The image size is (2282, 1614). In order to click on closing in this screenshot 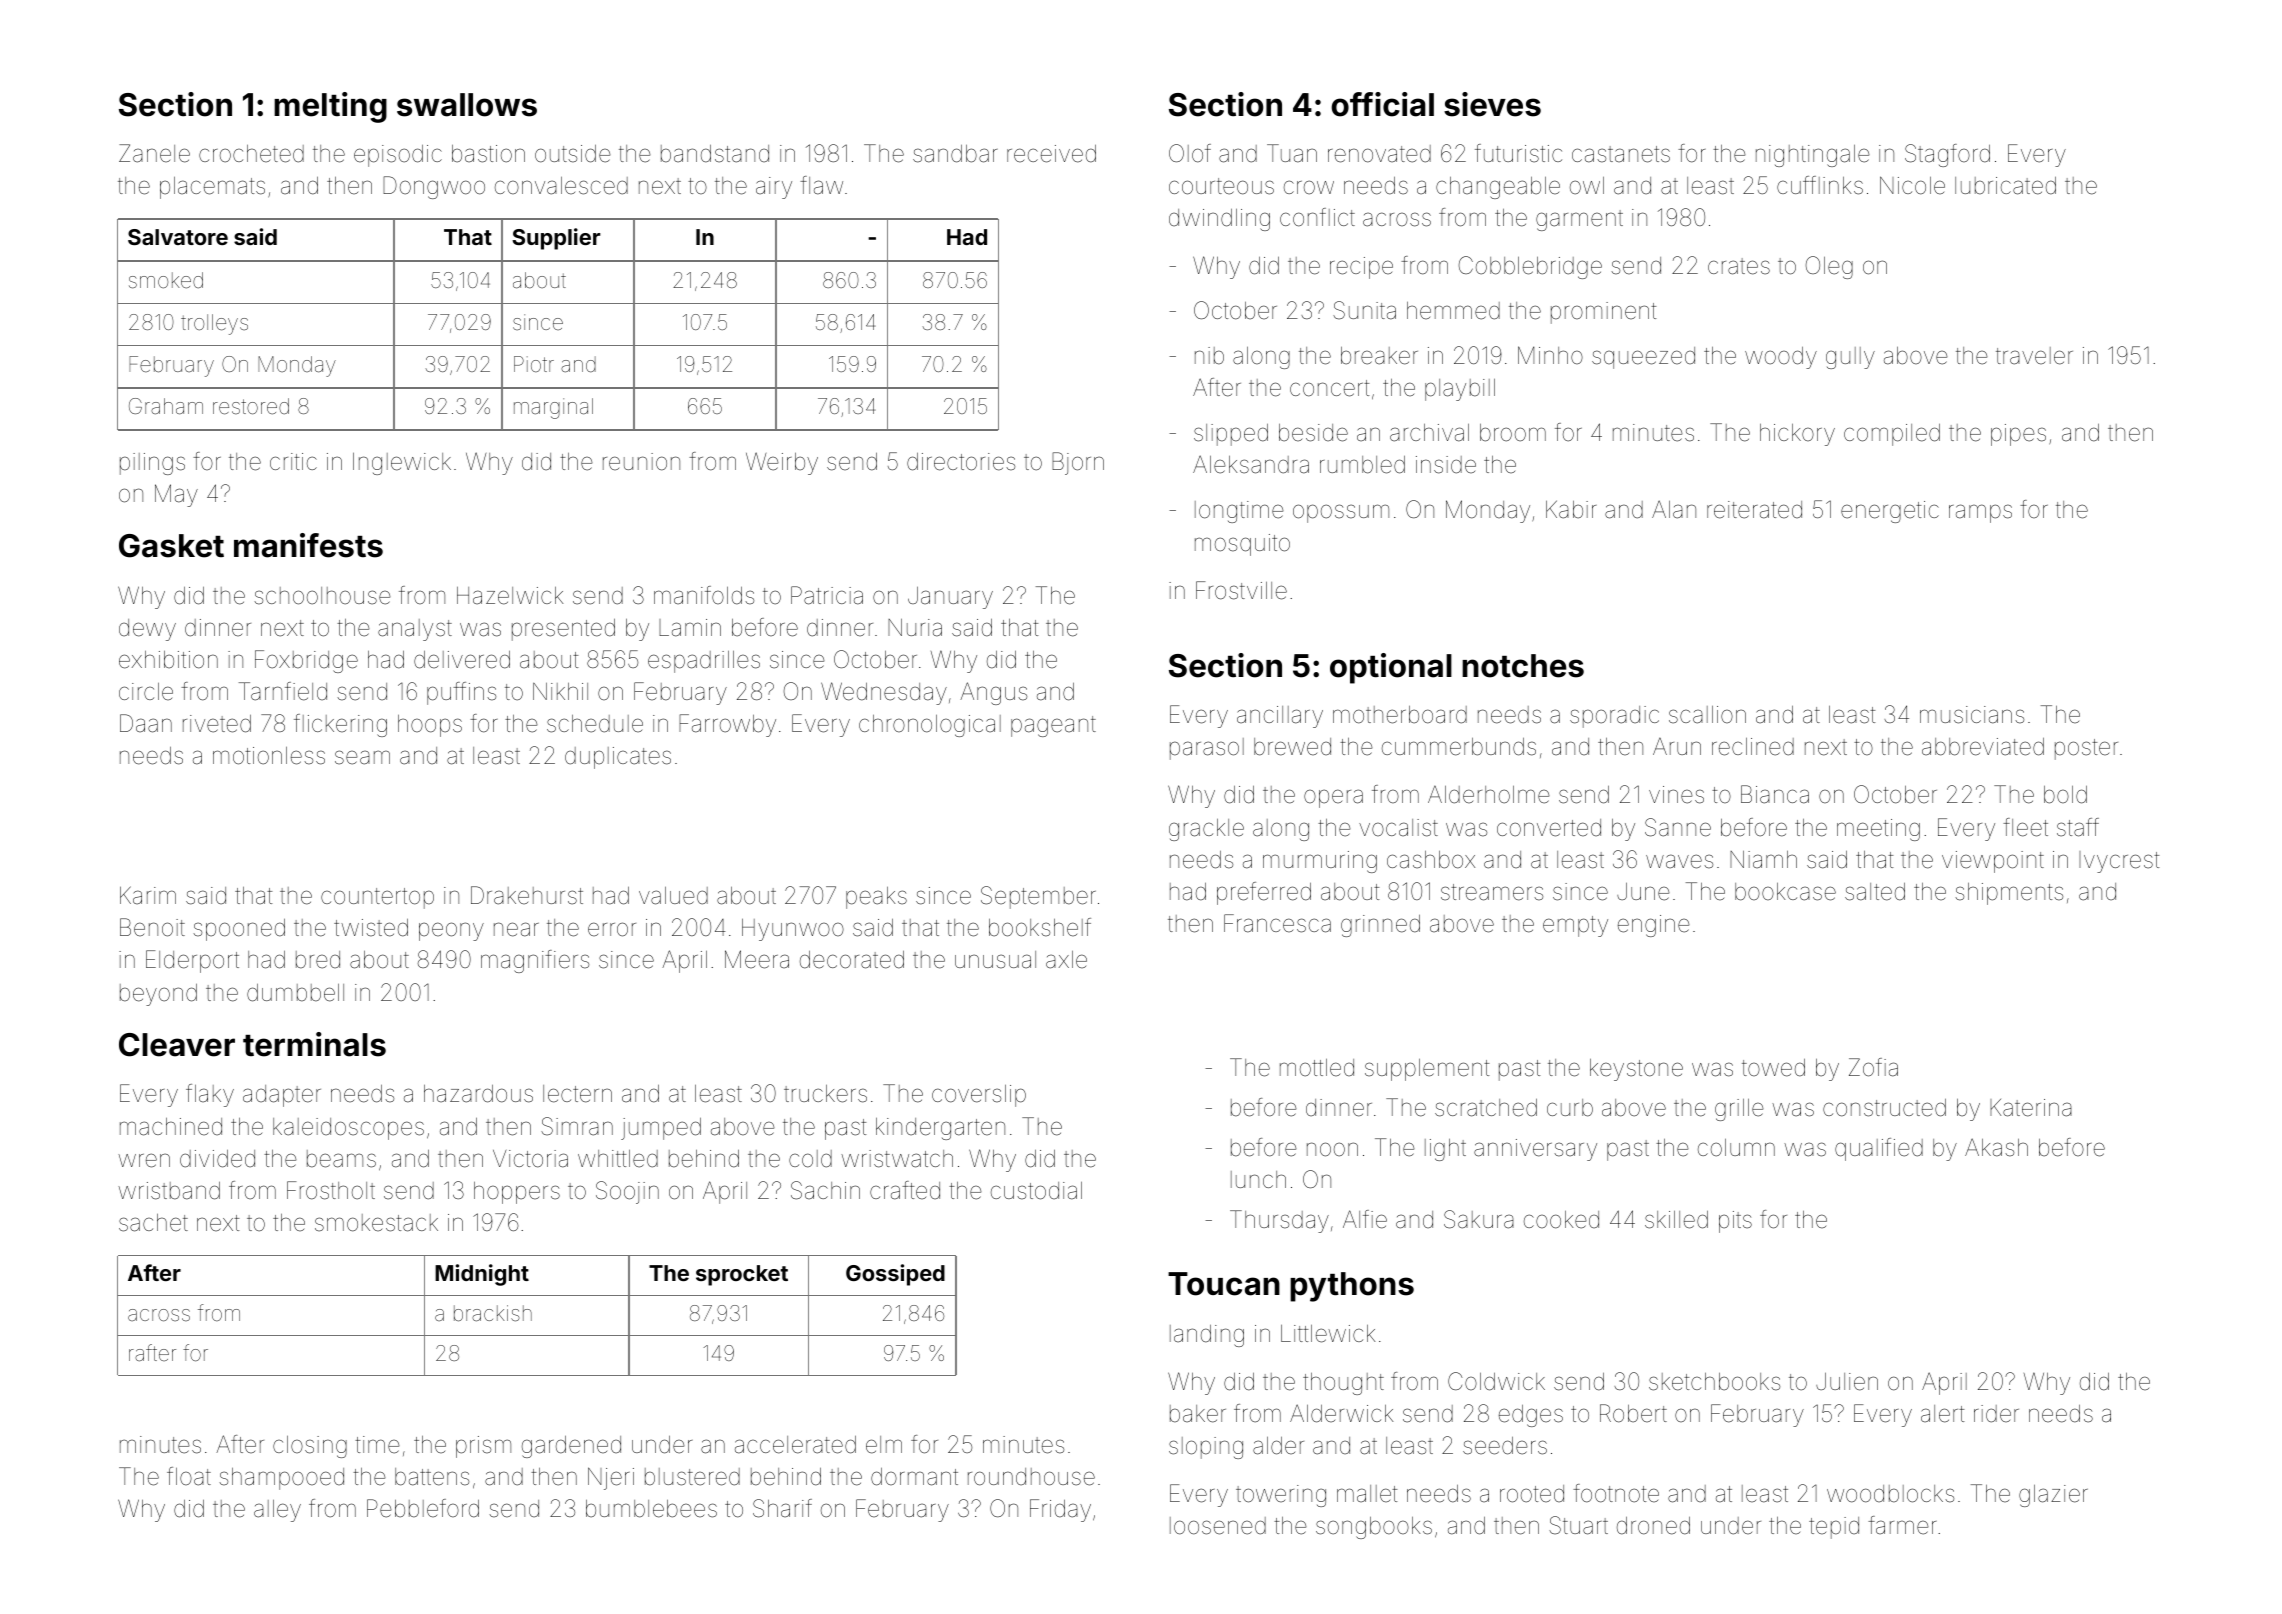, I will do `click(310, 1447)`.
